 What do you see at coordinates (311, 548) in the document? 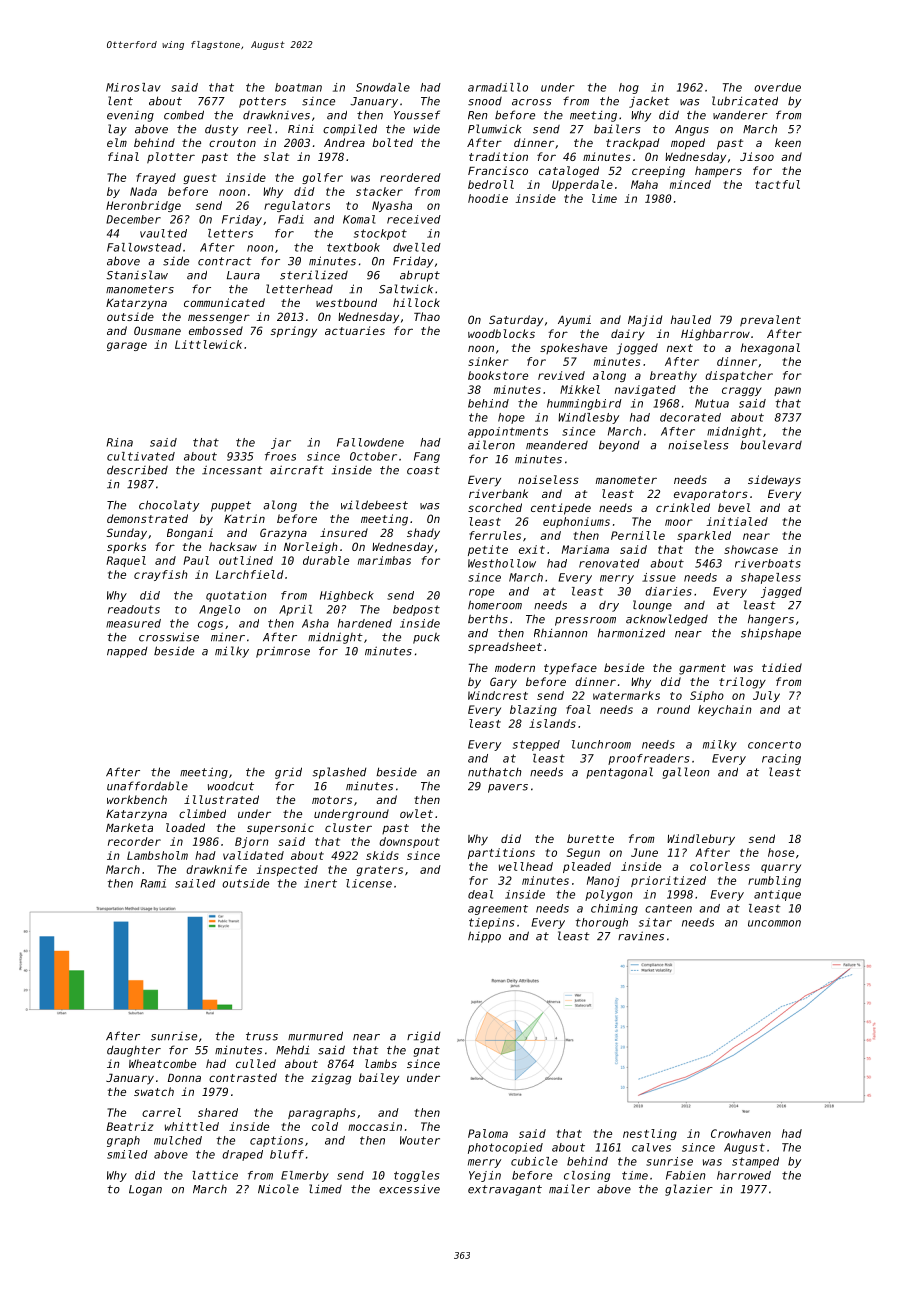
I see `Norleigh` at bounding box center [311, 548].
